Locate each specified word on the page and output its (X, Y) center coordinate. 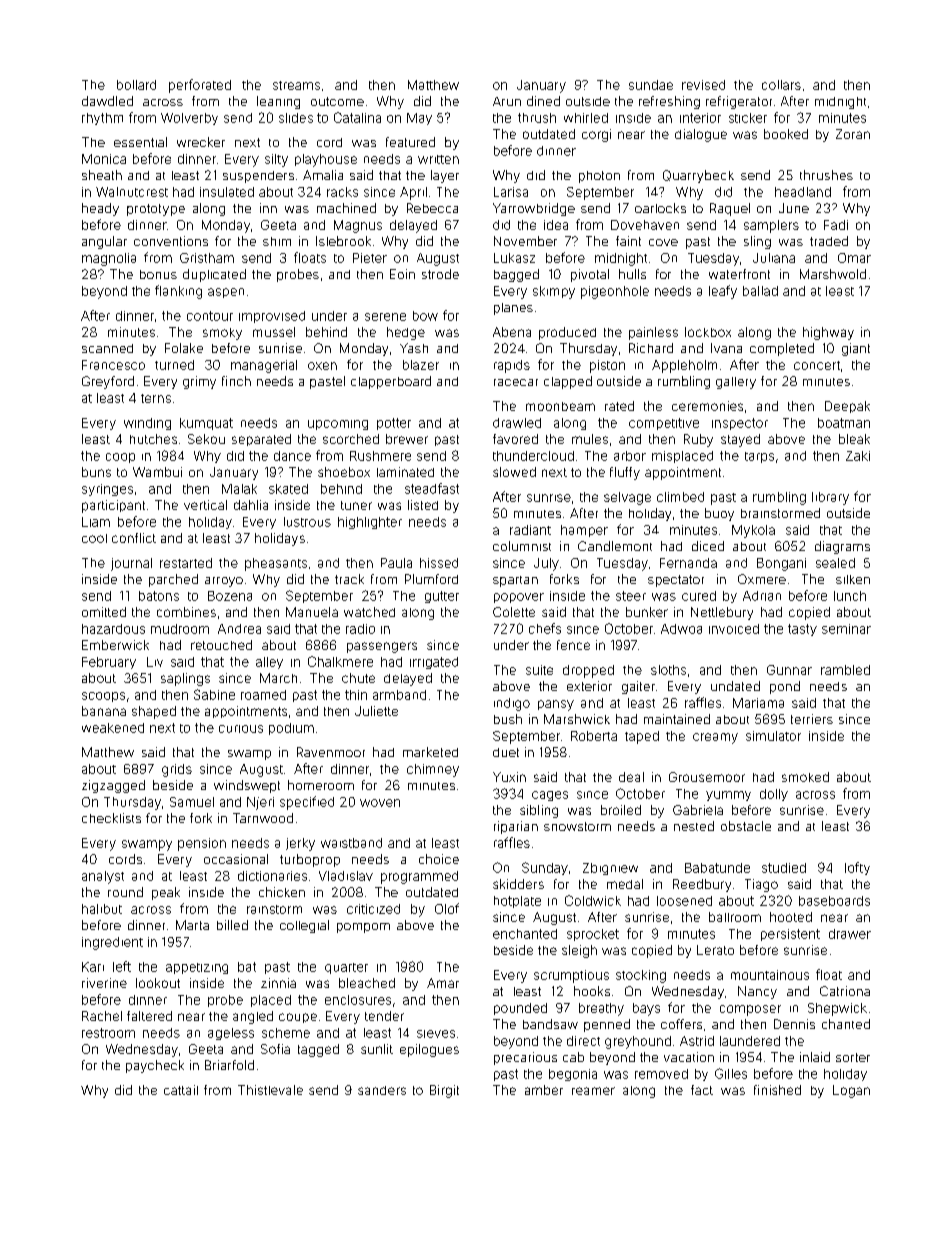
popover (519, 598)
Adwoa (681, 629)
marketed (430, 752)
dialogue (701, 135)
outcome (337, 101)
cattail (181, 1090)
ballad (760, 291)
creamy (715, 738)
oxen (322, 366)
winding (147, 424)
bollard (136, 85)
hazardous (113, 629)
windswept (247, 786)
